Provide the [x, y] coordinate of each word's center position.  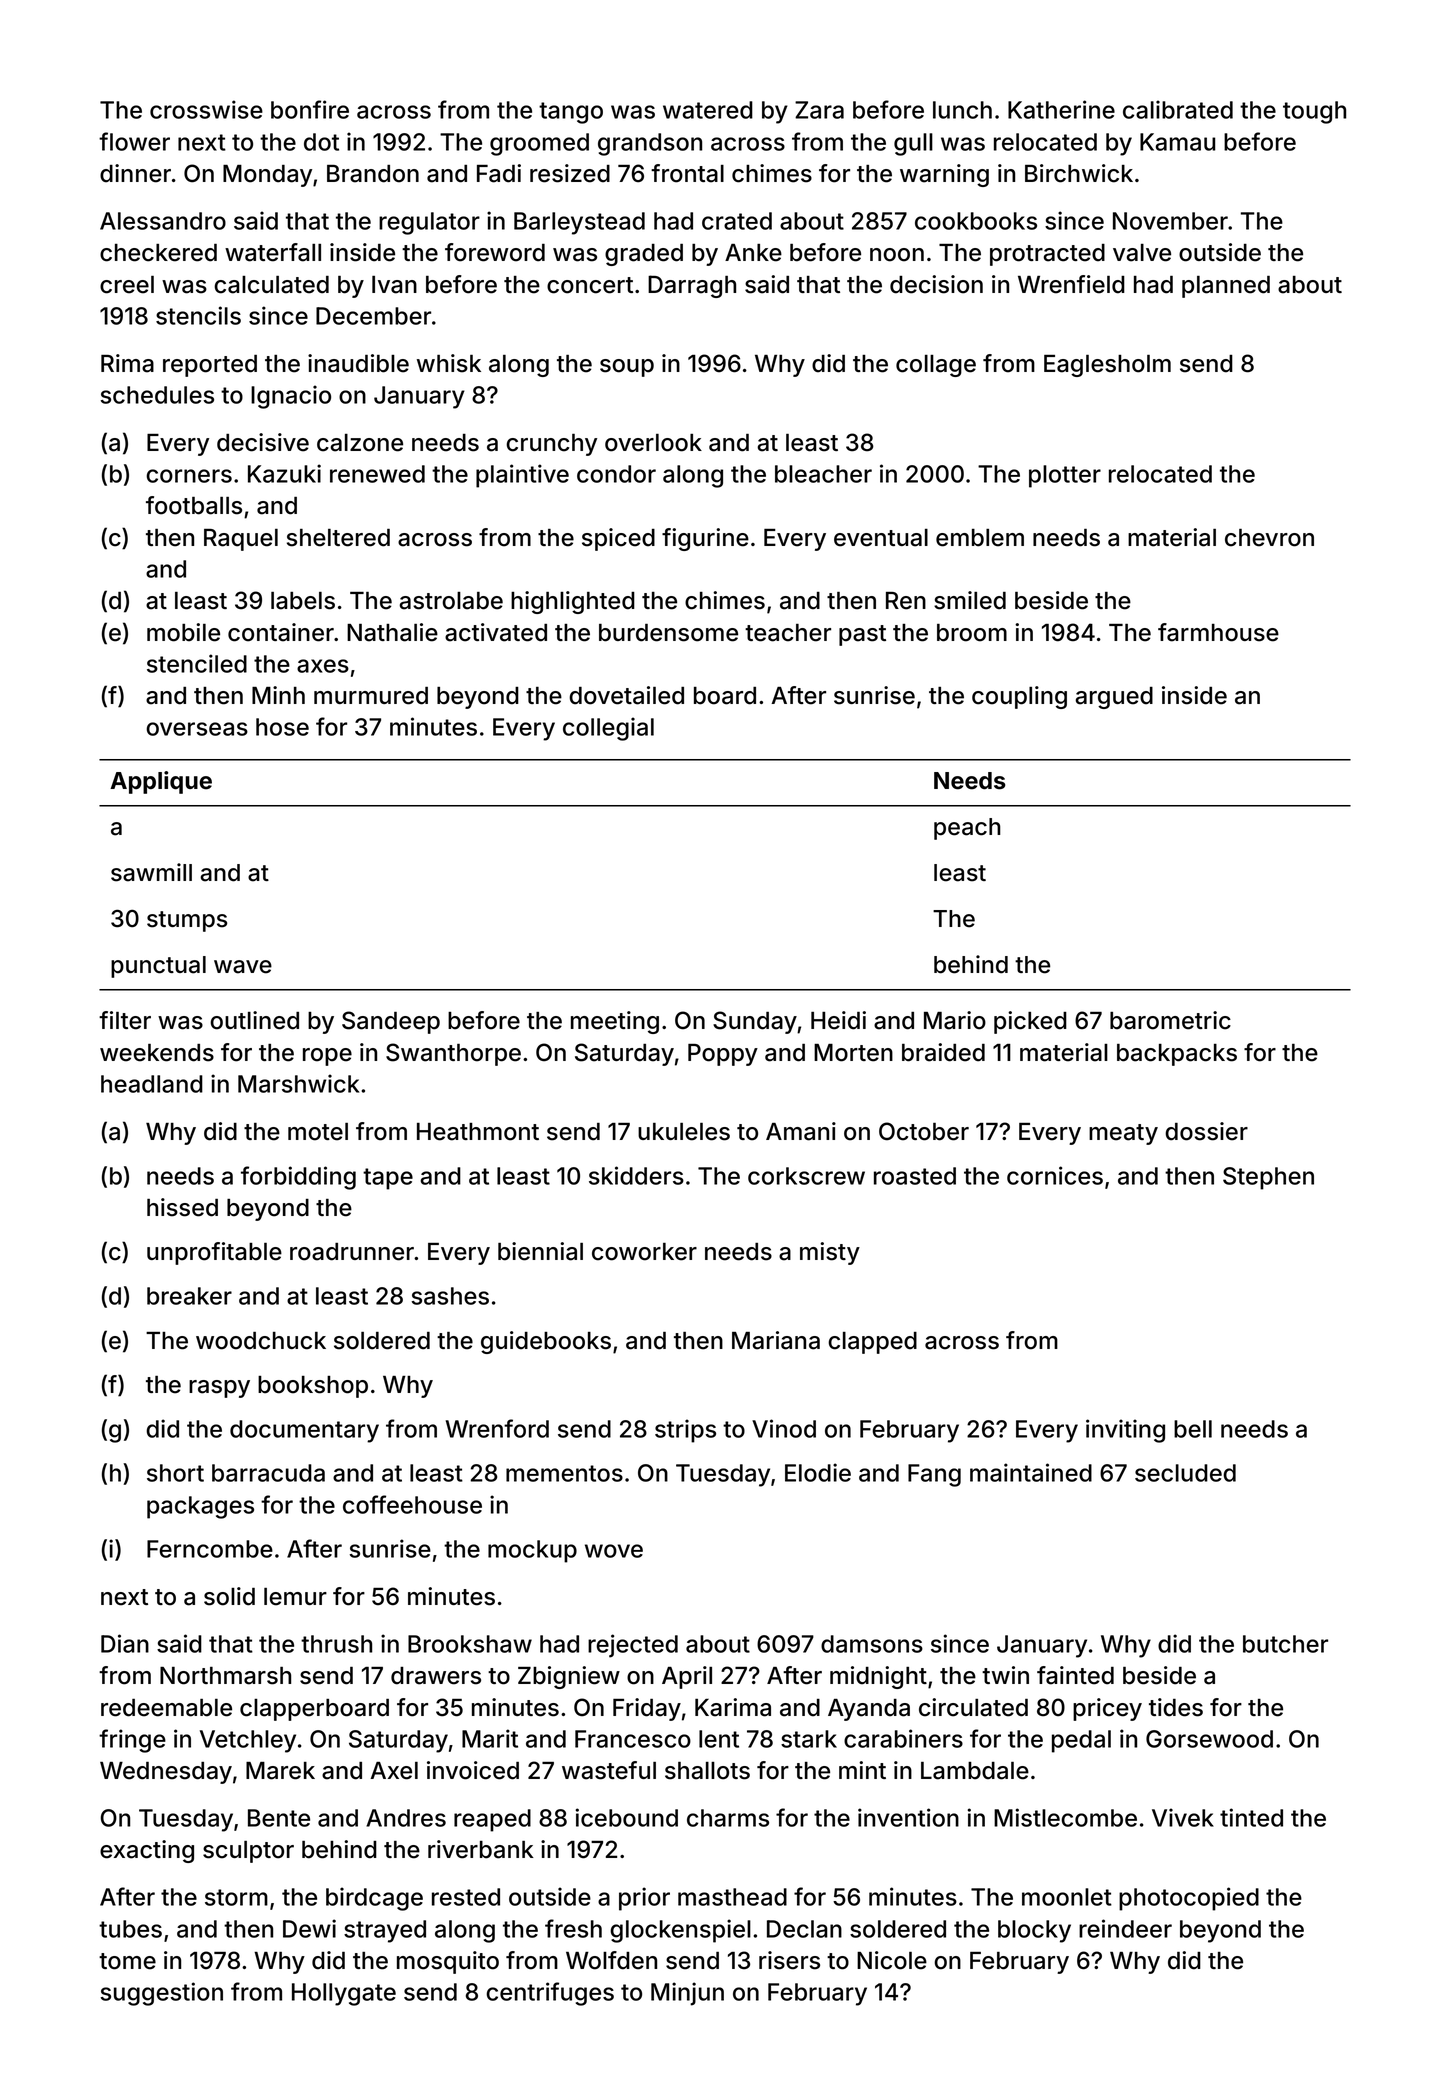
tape [388, 1179]
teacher [788, 633]
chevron [1269, 538]
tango [571, 113]
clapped [872, 1343]
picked [1030, 1022]
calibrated [1178, 109]
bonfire [310, 109]
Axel [394, 1771]
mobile [183, 632]
